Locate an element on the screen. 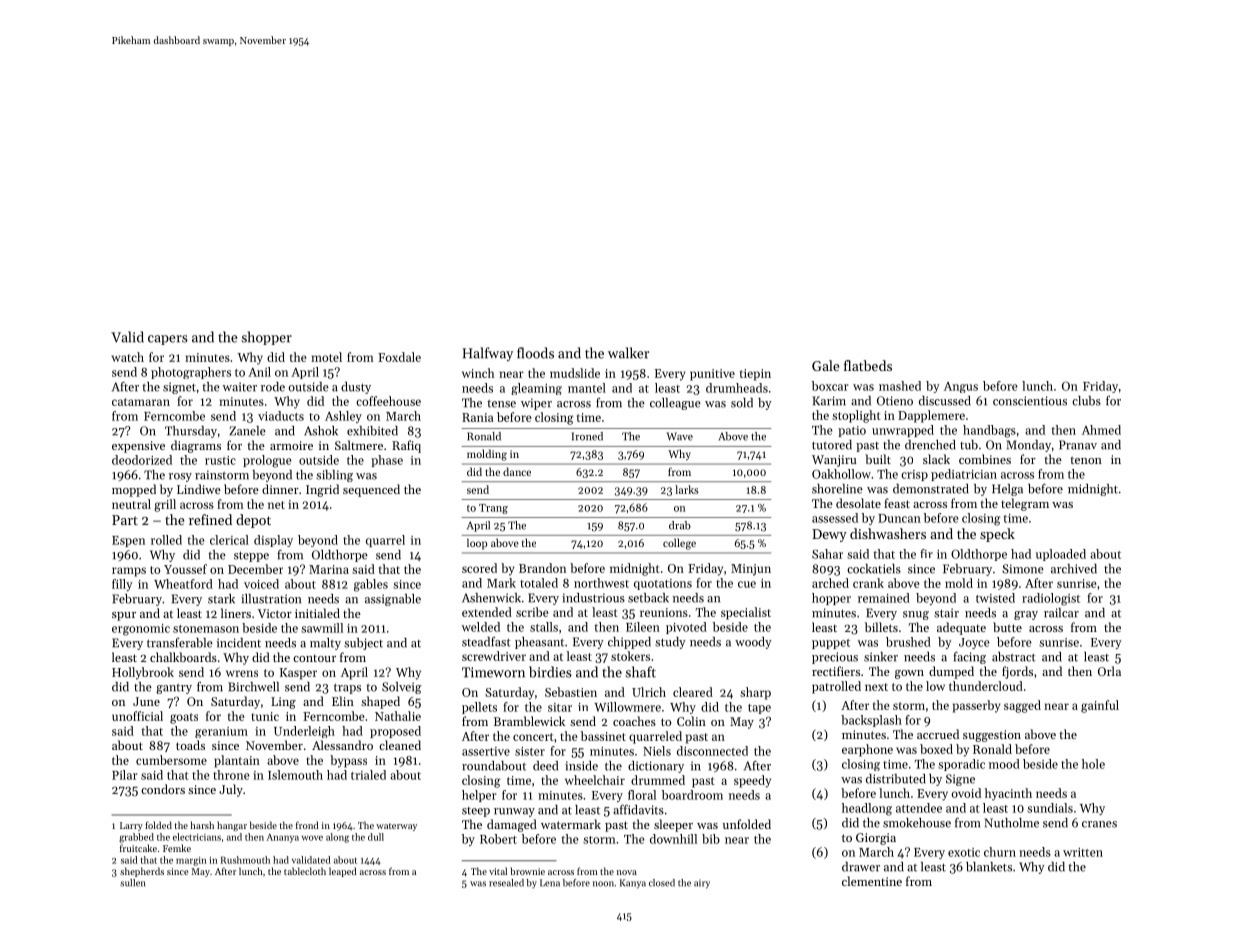  initialed is located at coordinates (317, 613).
